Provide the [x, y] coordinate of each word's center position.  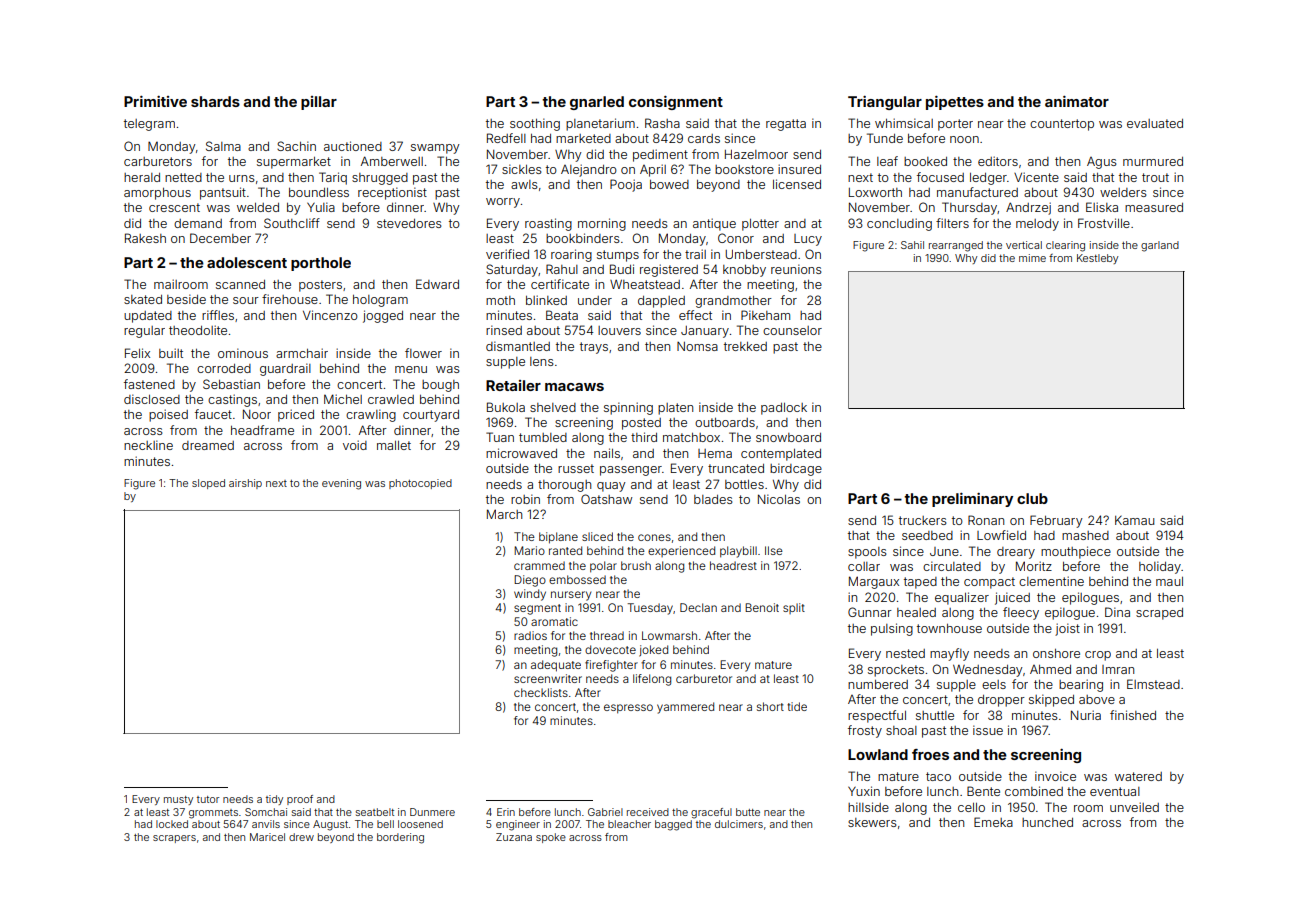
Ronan [986, 520]
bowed [669, 184]
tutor [208, 799]
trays [594, 348]
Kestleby [1097, 259]
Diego [530, 581]
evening [341, 484]
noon [964, 139]
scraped [1159, 614]
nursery [571, 596]
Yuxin [864, 791]
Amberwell [392, 161]
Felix [137, 353]
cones [654, 537]
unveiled [1134, 807]
